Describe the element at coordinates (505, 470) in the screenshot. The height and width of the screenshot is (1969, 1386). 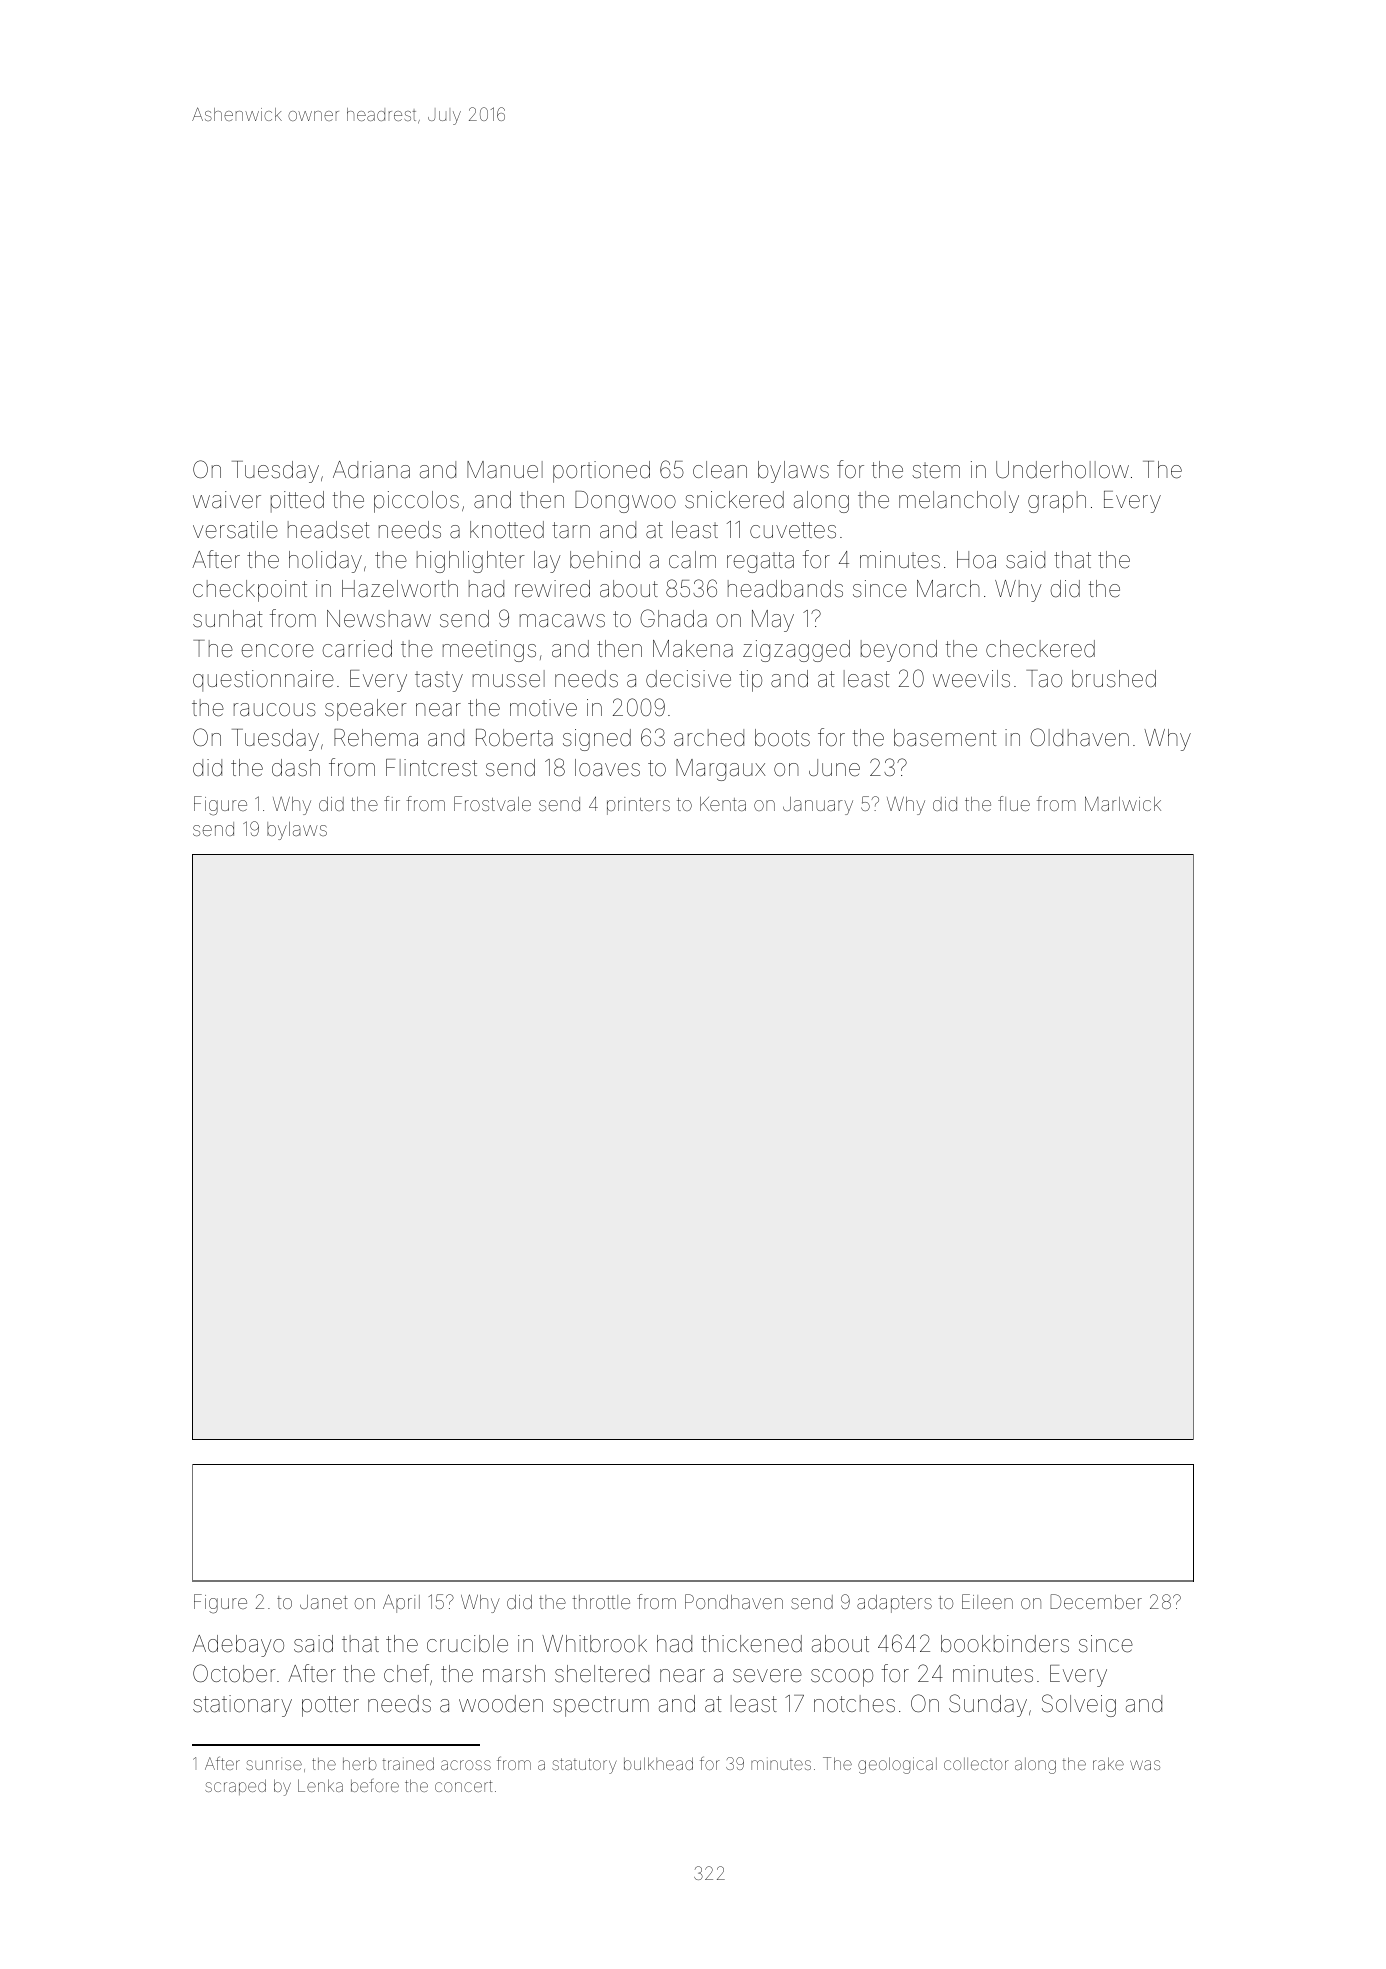
I see `Manuel` at that location.
